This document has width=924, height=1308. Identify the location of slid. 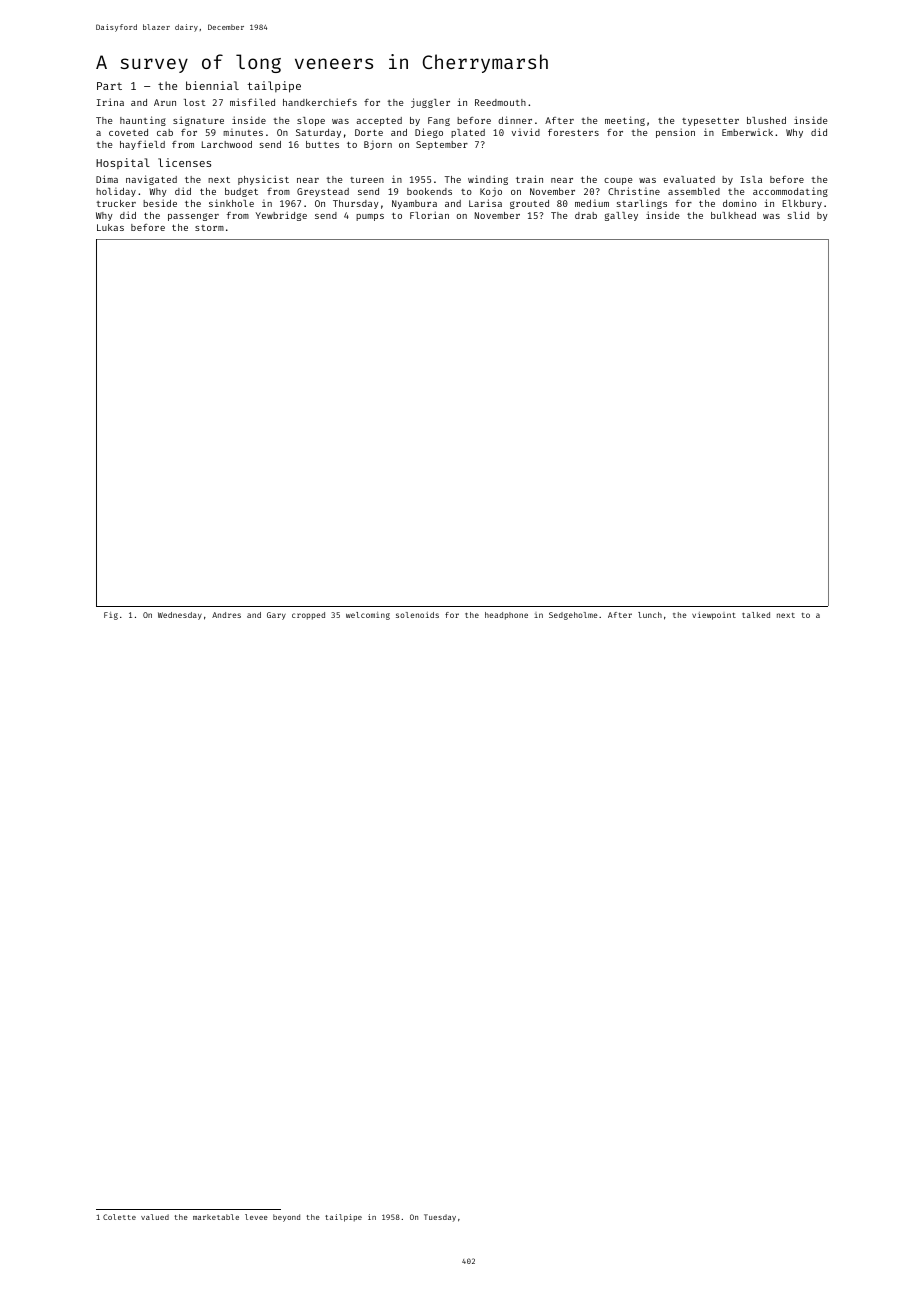
(798, 215).
